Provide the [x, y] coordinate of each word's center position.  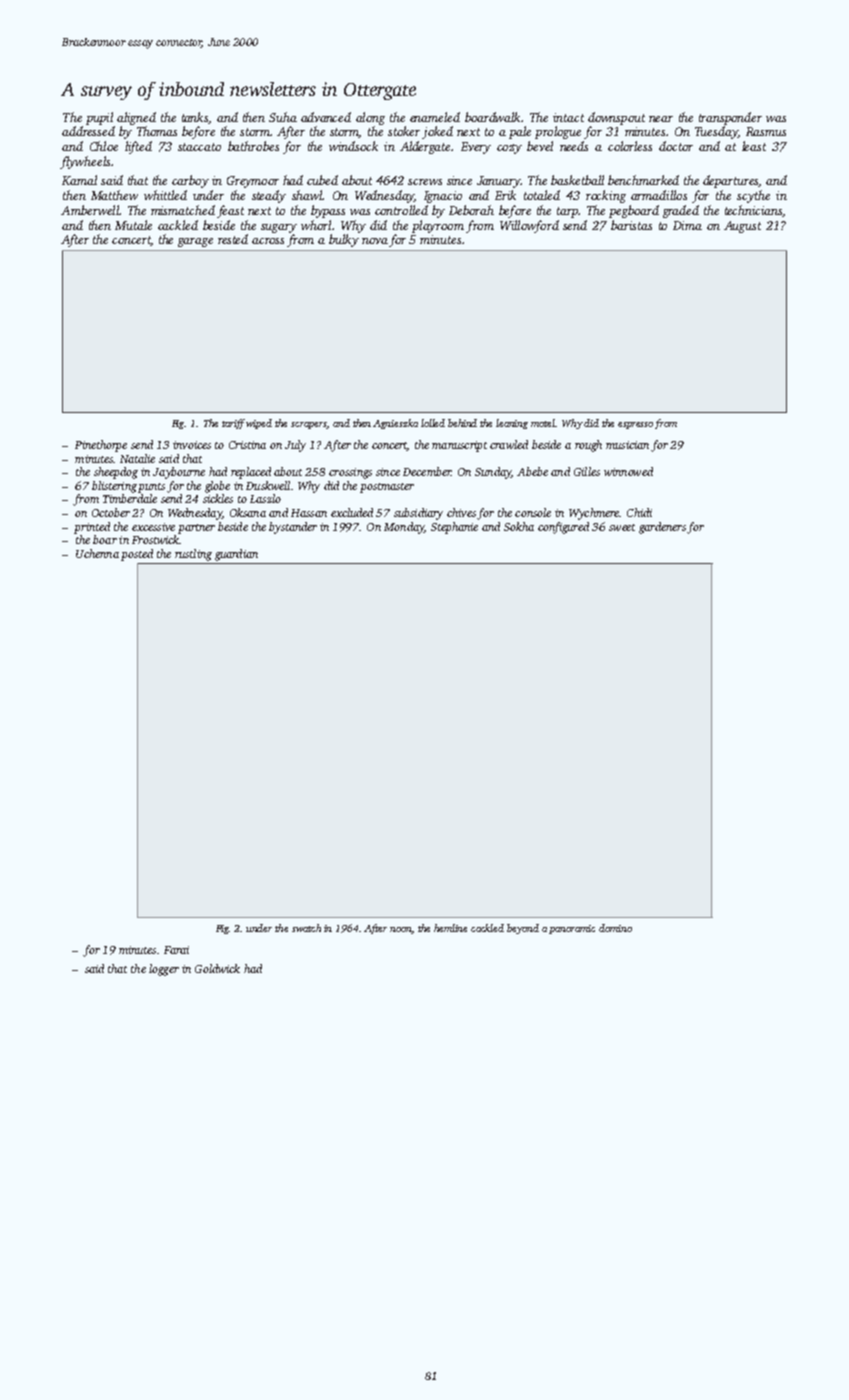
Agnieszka [395, 424]
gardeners [662, 528]
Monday [404, 528]
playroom [438, 226]
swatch [306, 928]
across [268, 241]
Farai [176, 950]
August [742, 227]
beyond [523, 929]
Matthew [114, 195]
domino [615, 928]
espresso [635, 425]
